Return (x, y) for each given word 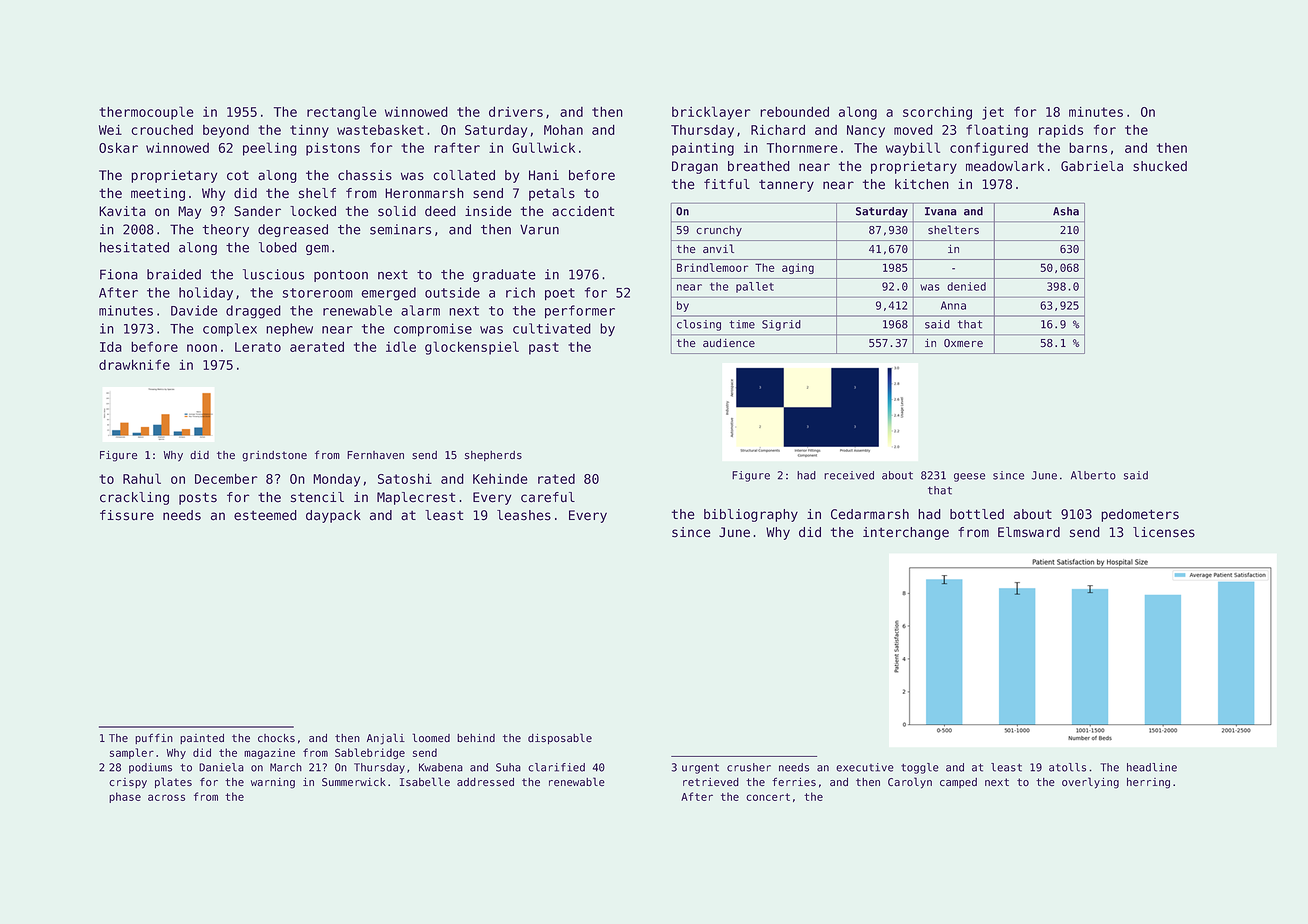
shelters (953, 230)
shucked (1160, 166)
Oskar (118, 147)
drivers (516, 111)
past (544, 348)
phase (125, 797)
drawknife (134, 364)
